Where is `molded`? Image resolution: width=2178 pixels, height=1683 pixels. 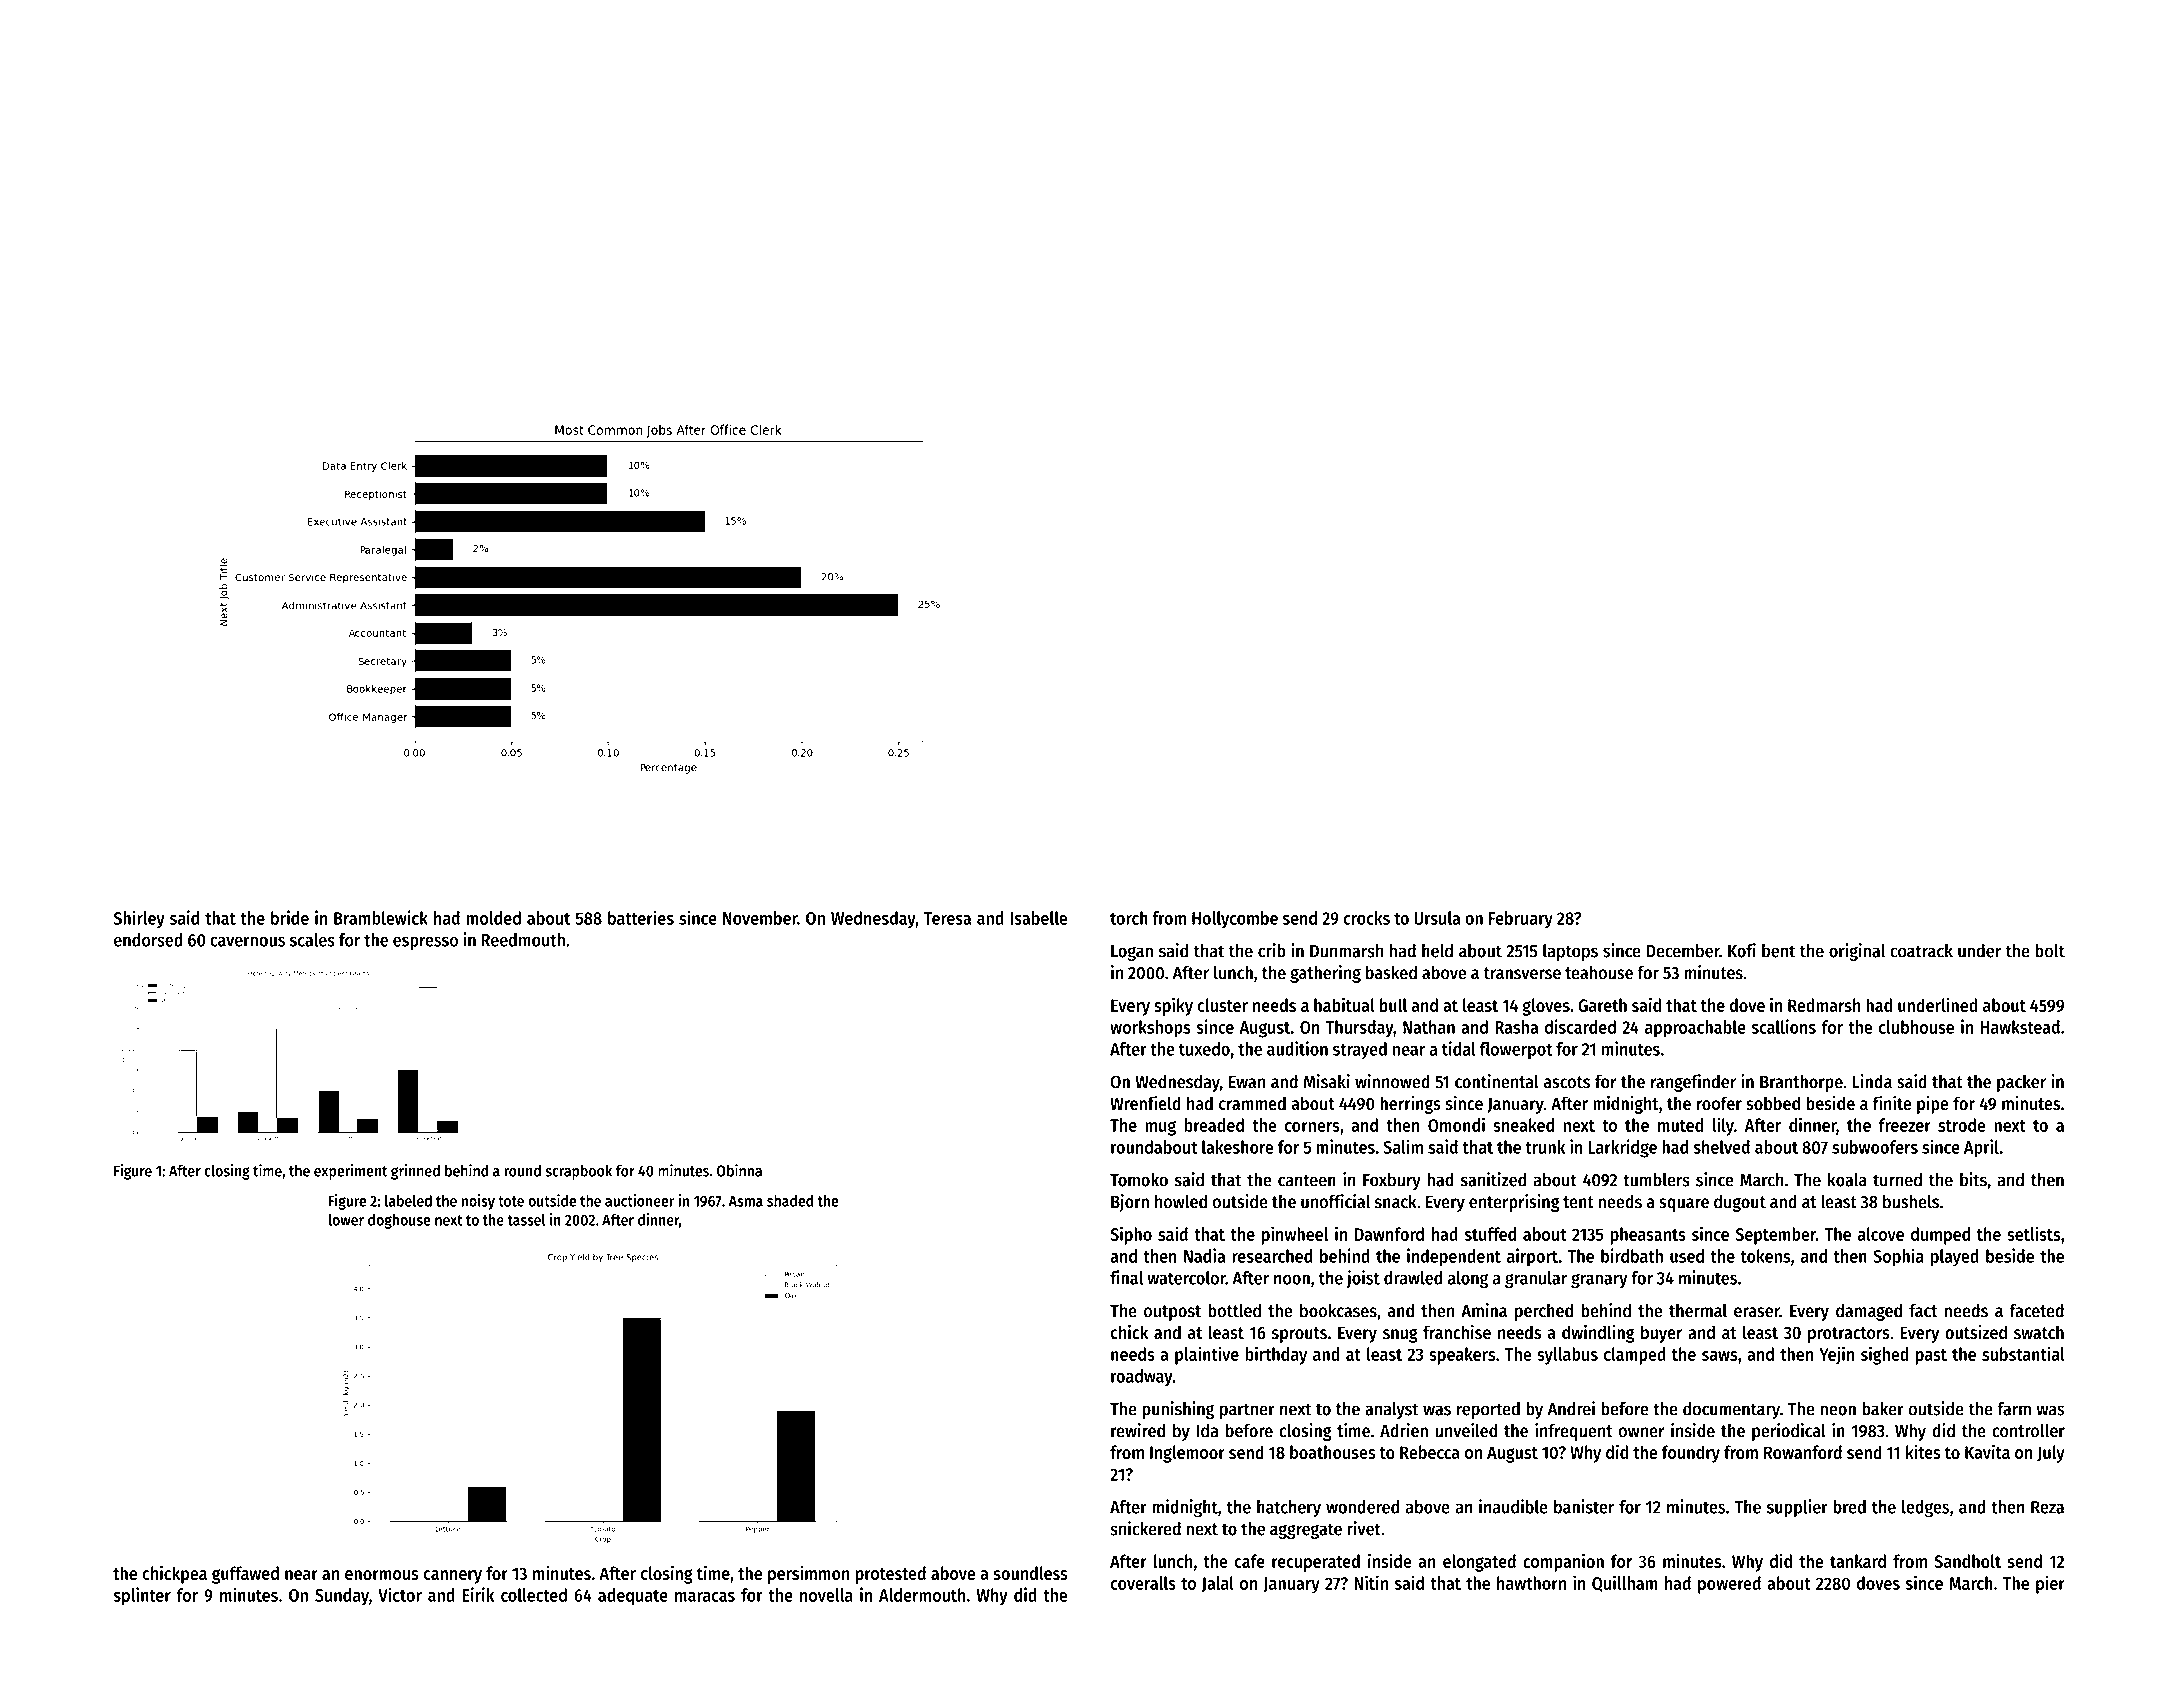
molded is located at coordinates (494, 918).
